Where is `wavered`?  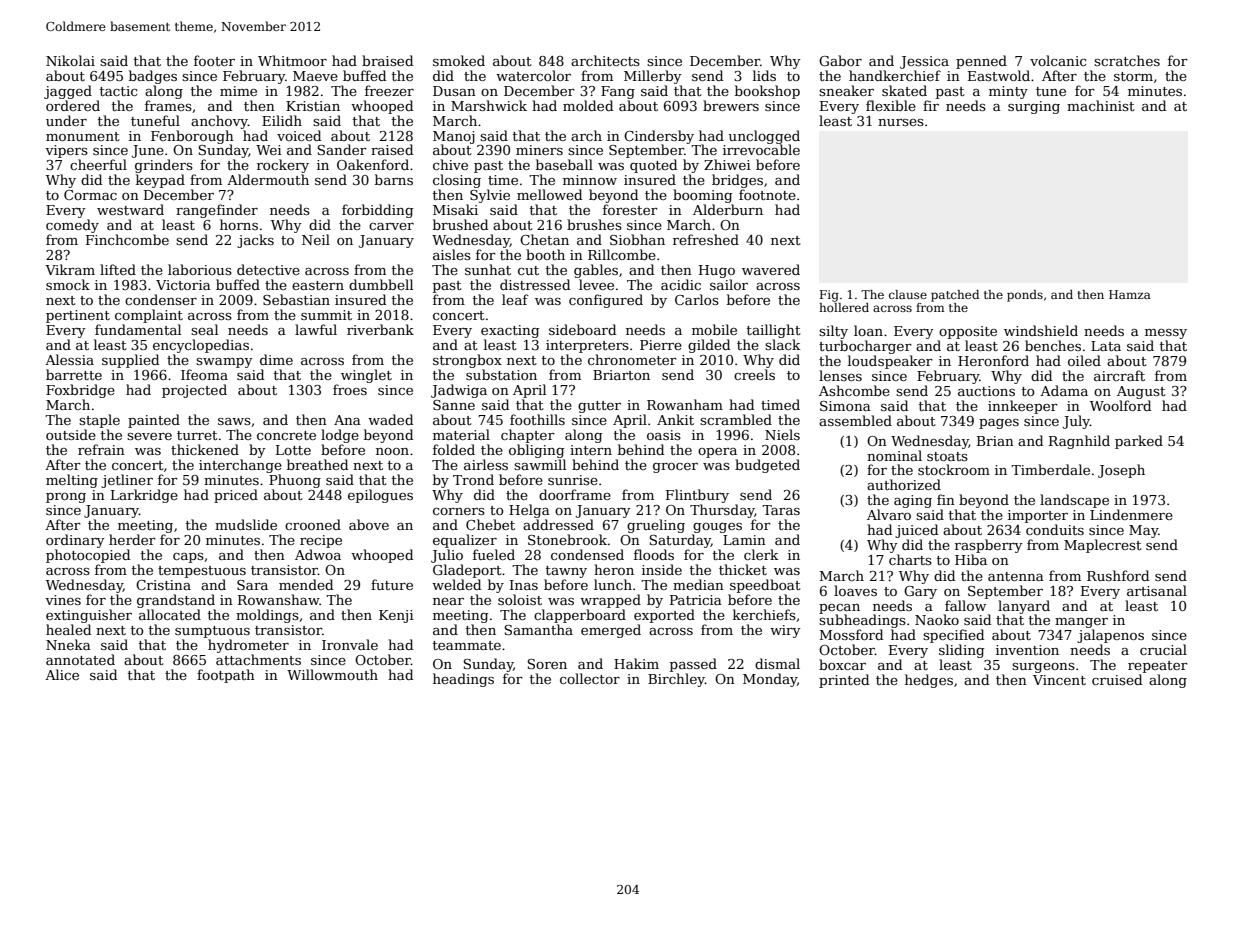
wavered is located at coordinates (771, 269).
